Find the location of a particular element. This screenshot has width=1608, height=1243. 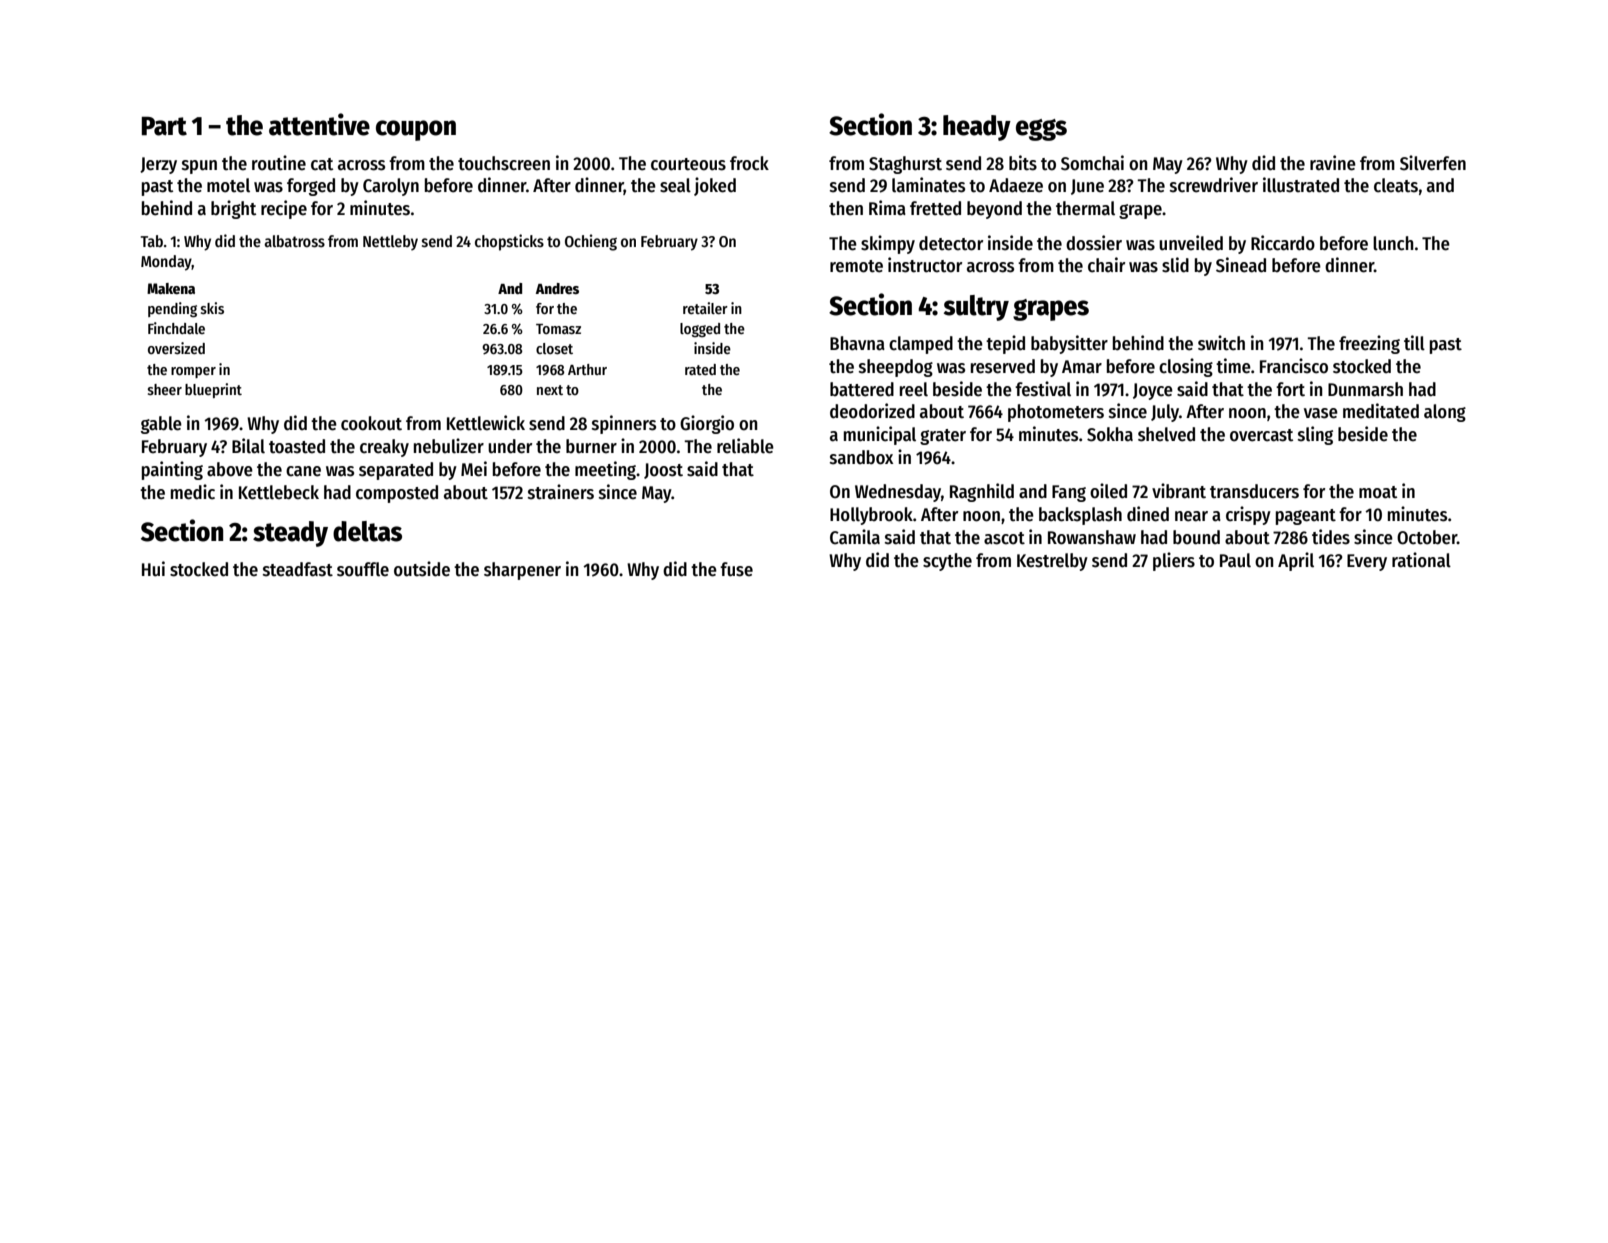

attentive is located at coordinates (319, 124).
